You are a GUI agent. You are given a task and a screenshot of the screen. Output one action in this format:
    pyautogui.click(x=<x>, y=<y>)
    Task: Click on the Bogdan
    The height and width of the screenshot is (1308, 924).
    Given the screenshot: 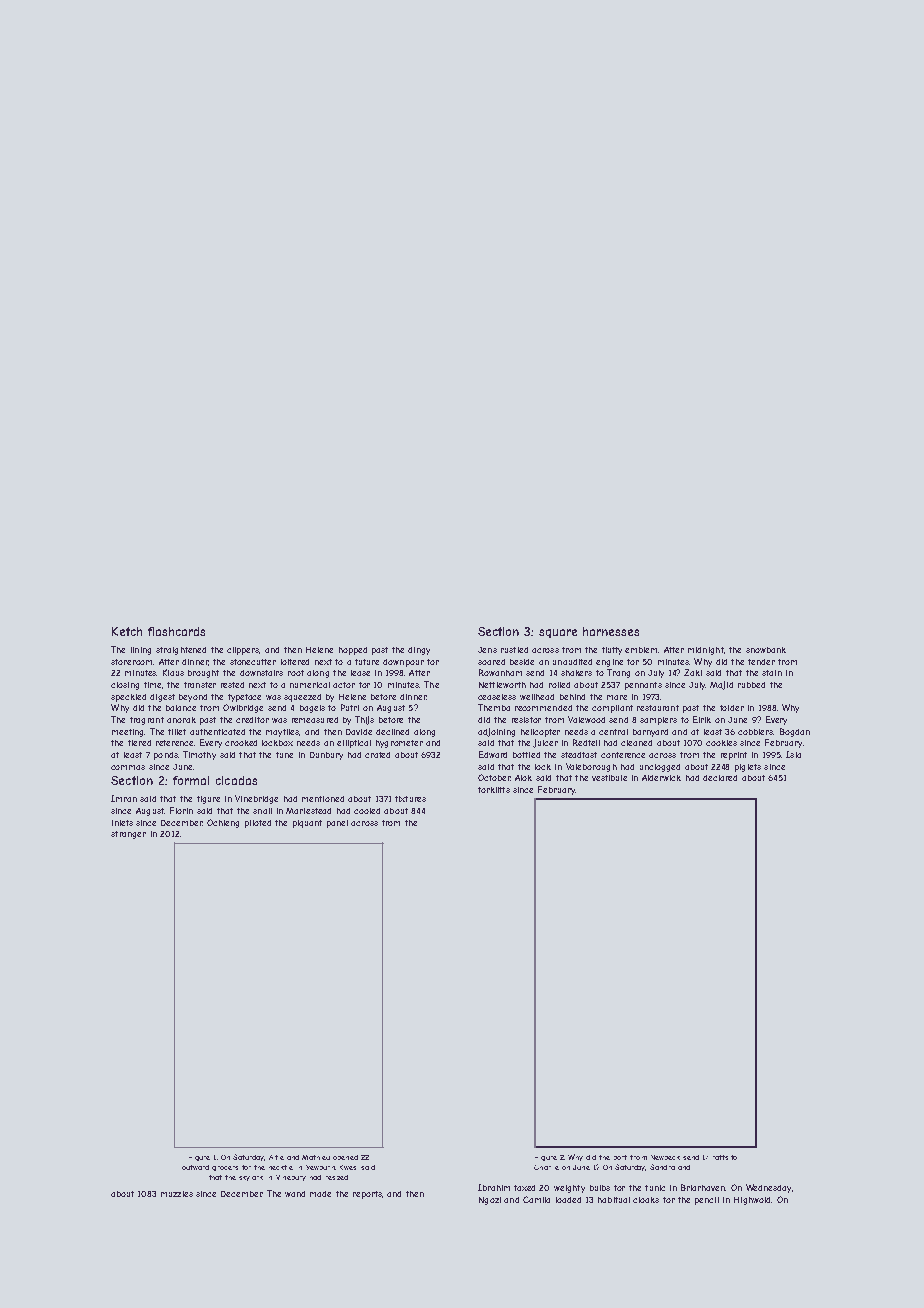 What is the action you would take?
    pyautogui.click(x=795, y=732)
